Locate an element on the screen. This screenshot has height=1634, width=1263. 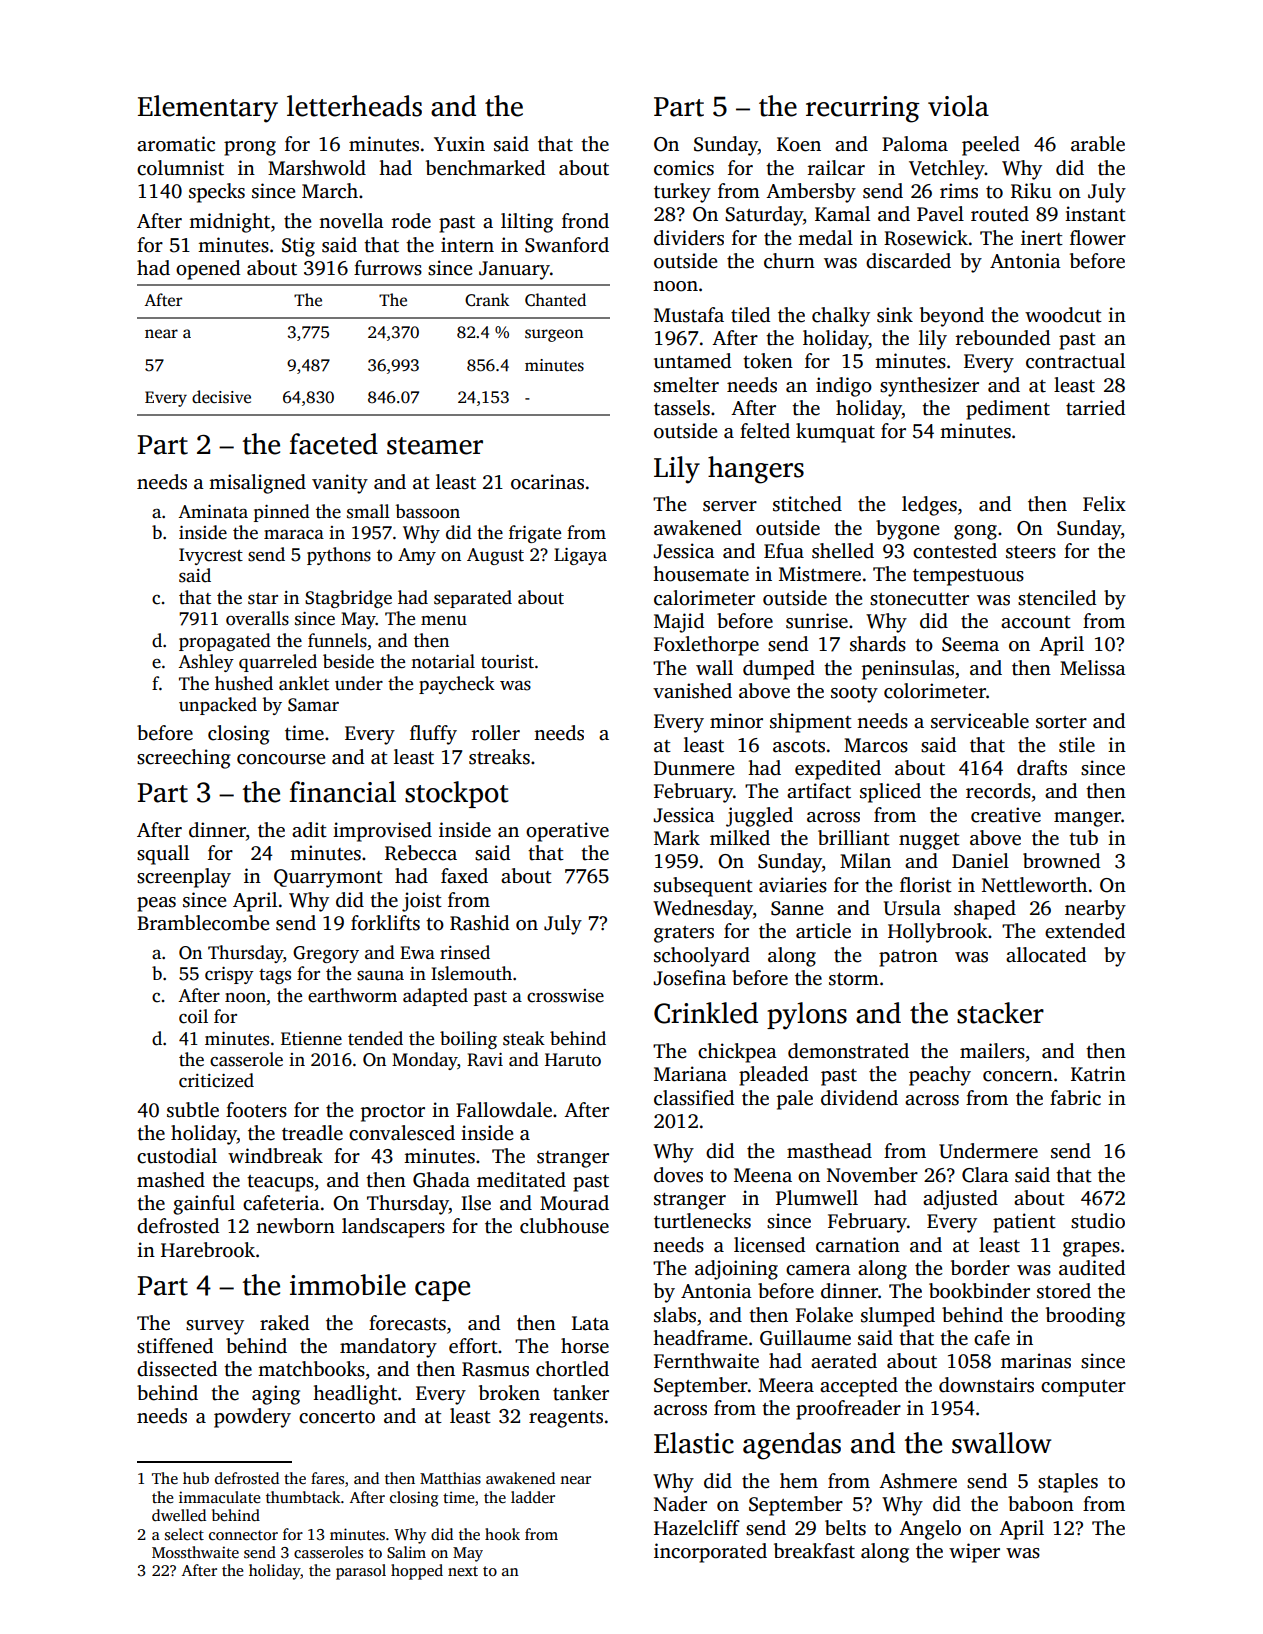
dissected is located at coordinates (177, 1369).
